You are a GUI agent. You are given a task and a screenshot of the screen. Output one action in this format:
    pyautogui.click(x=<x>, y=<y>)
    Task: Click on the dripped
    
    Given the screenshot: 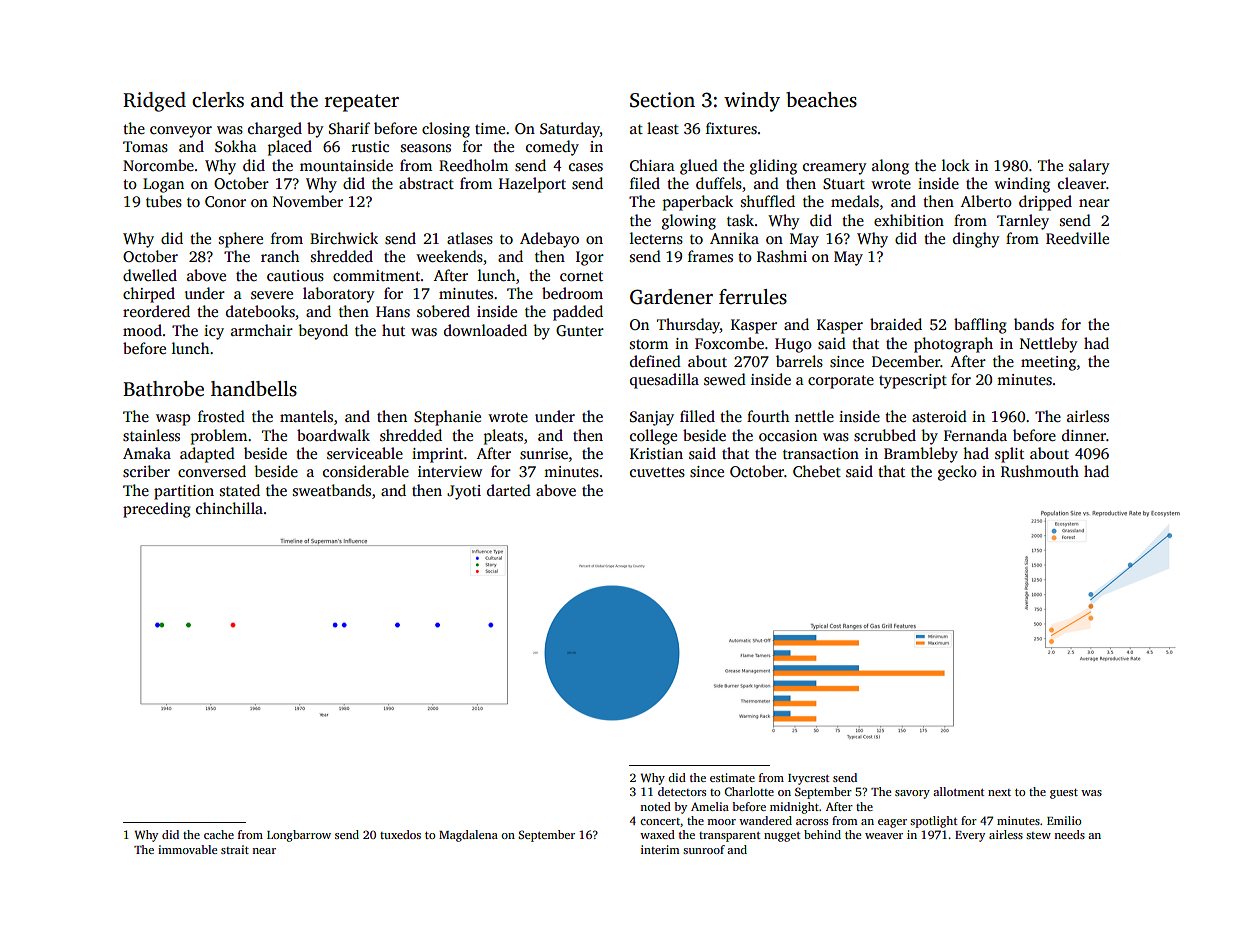 What is the action you would take?
    pyautogui.click(x=1045, y=203)
